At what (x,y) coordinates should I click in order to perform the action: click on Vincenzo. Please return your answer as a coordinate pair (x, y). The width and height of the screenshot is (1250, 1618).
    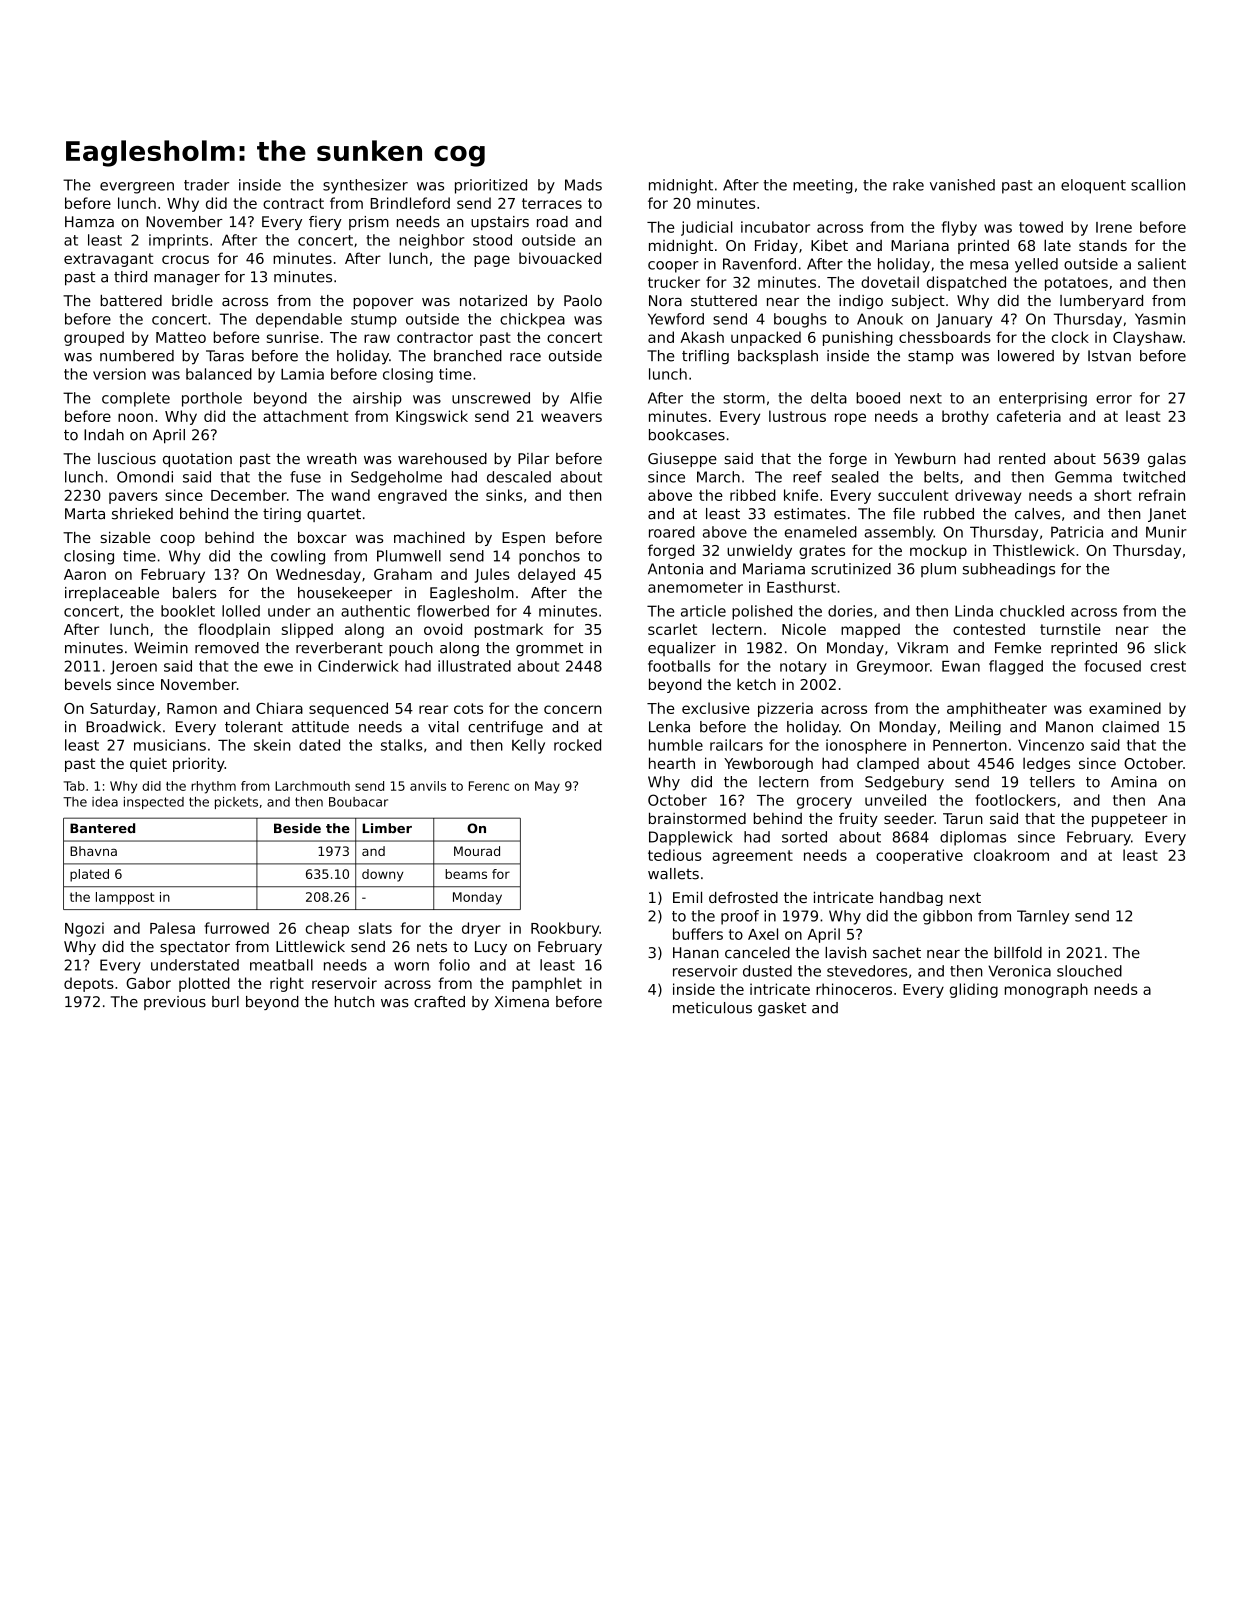
    Looking at the image, I should click on (1051, 745).
